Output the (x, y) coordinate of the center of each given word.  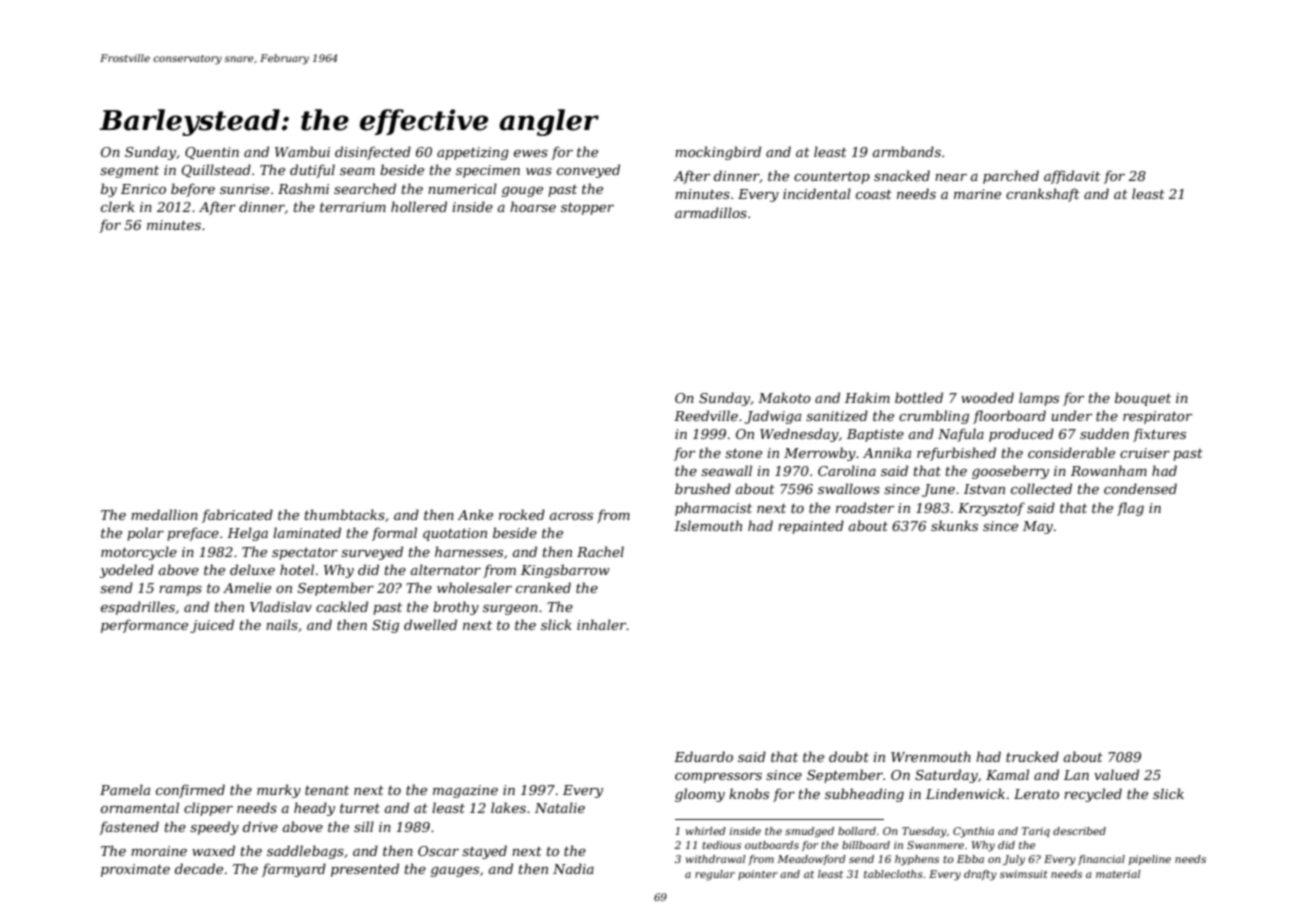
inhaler (602, 624)
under (1071, 415)
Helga (247, 534)
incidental (817, 193)
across (571, 516)
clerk (118, 206)
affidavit (1072, 177)
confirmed (190, 791)
